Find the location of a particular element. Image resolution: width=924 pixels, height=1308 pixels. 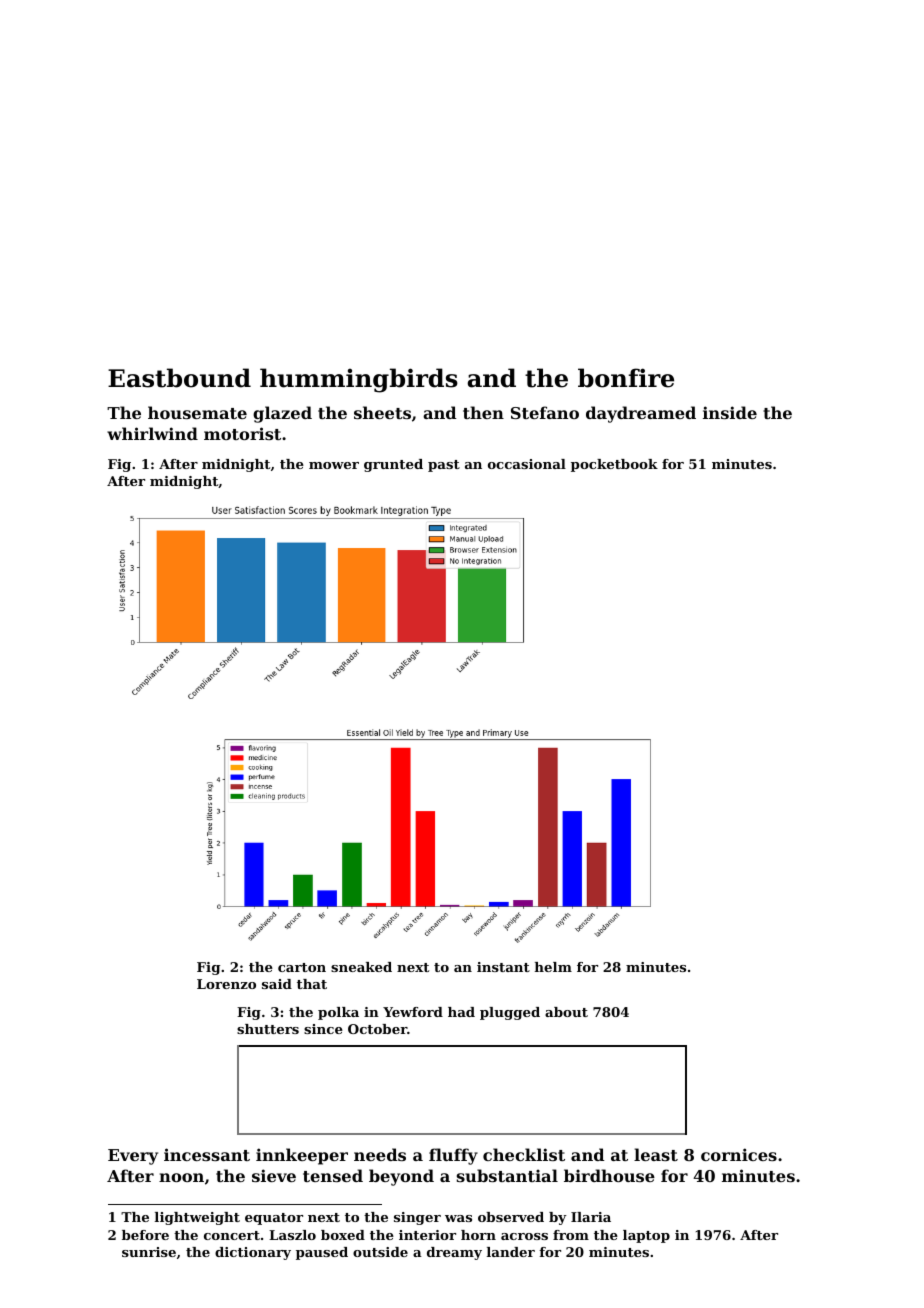

laptop is located at coordinates (646, 1236).
